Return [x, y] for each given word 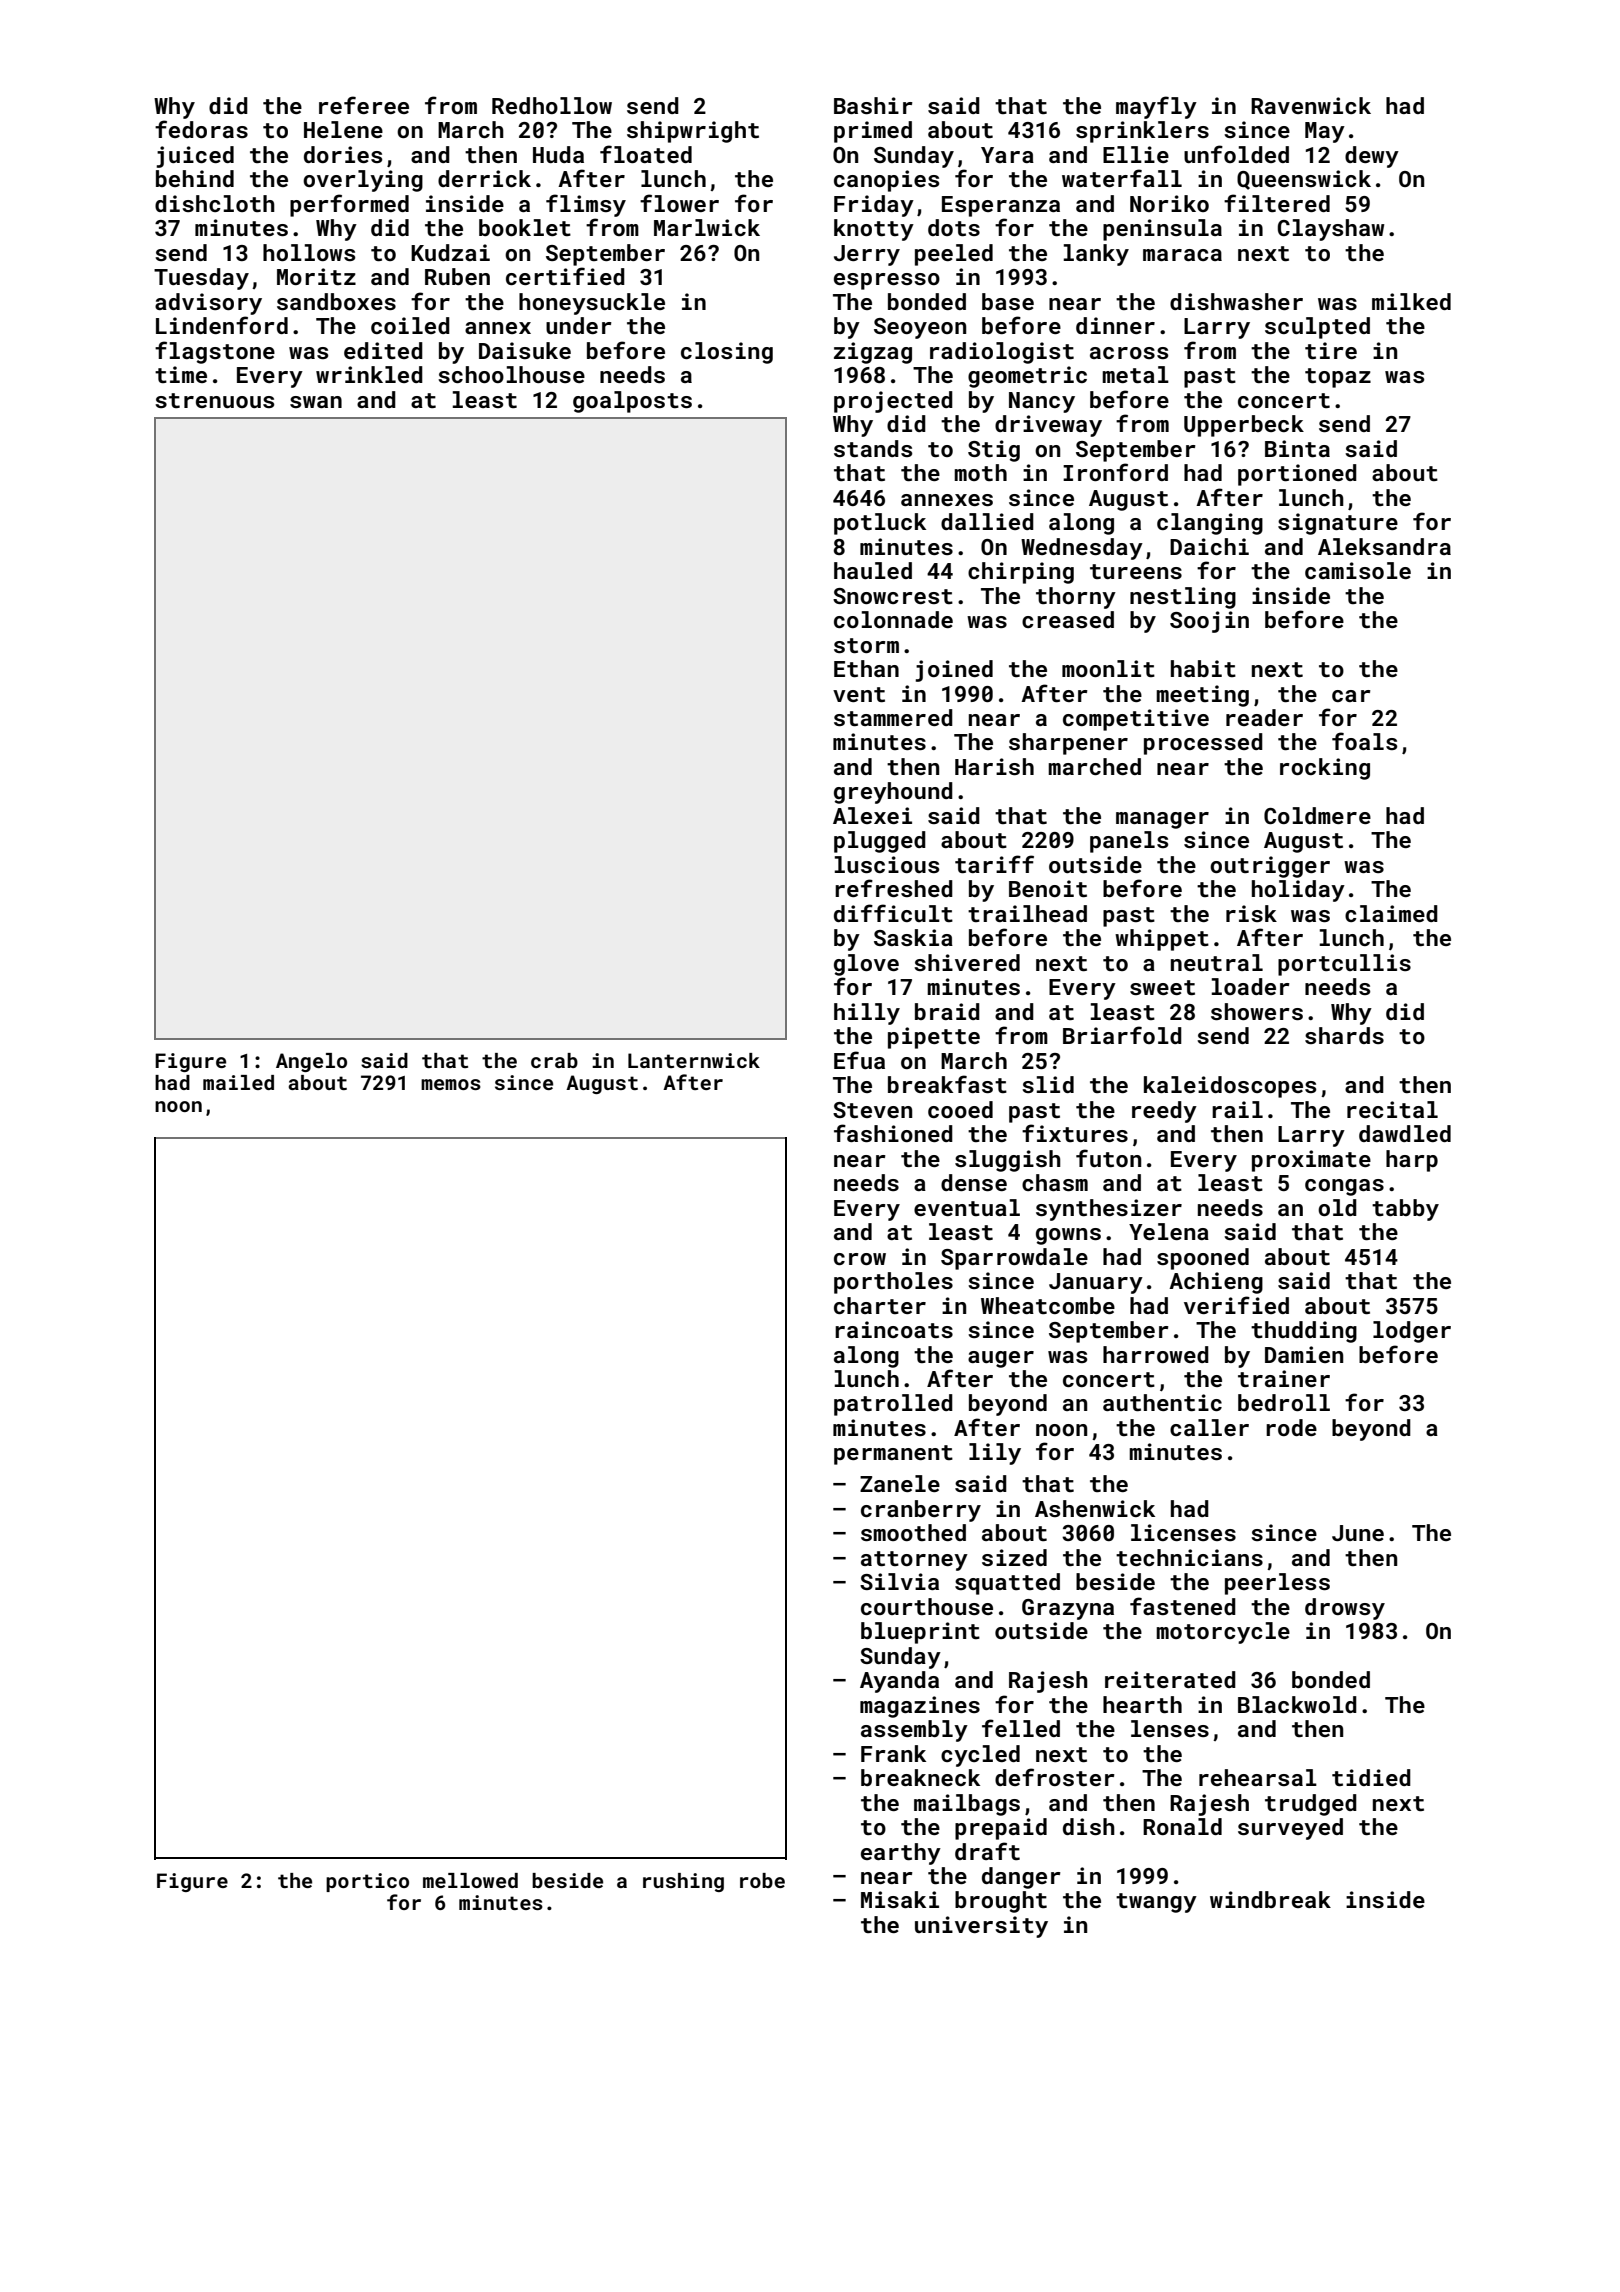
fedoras [201, 129]
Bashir [873, 105]
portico [367, 1882]
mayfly [1156, 107]
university [981, 1927]
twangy [1156, 1903]
